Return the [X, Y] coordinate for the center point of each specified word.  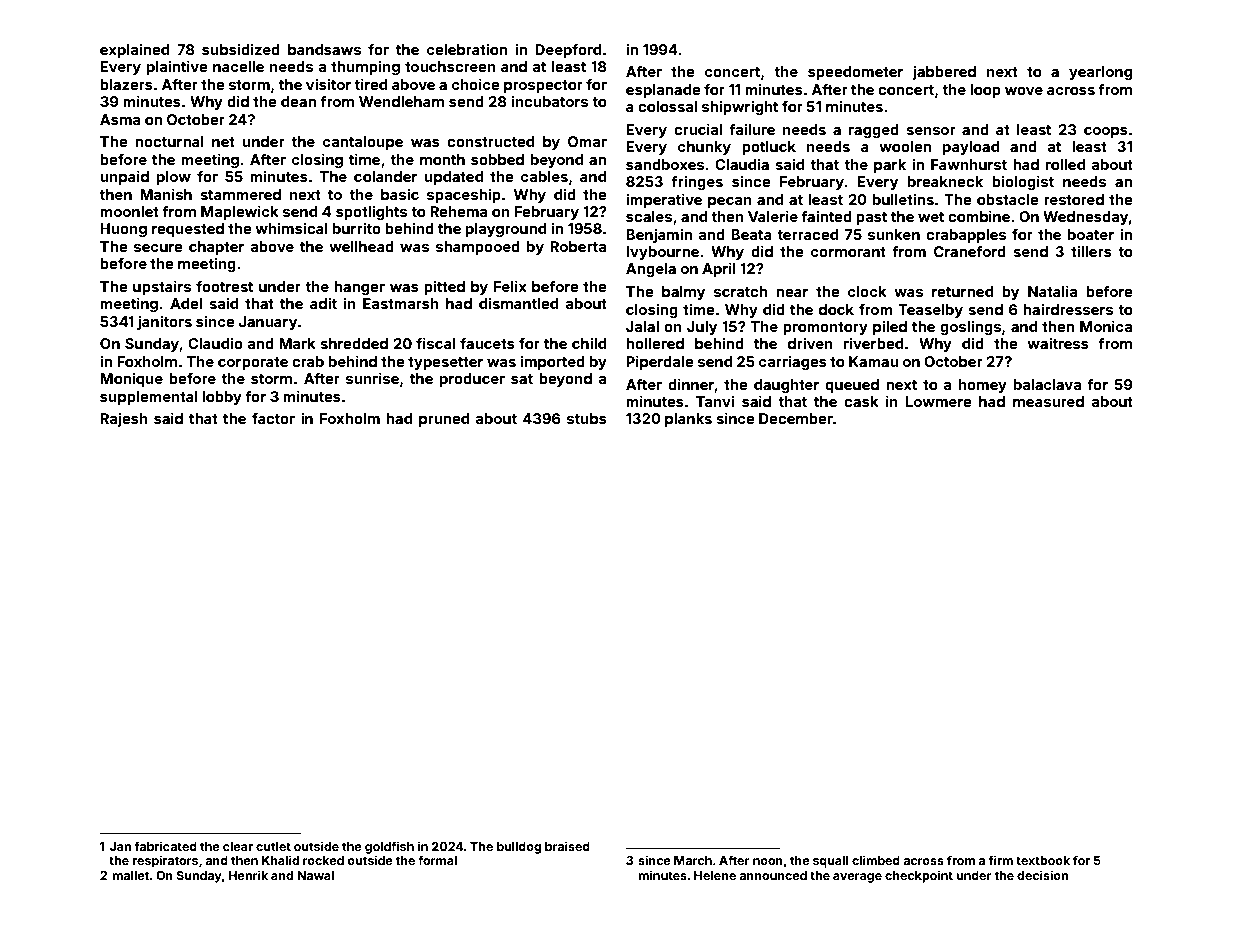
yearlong [1100, 73]
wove [1024, 91]
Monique [131, 379]
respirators [165, 861]
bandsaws [324, 49]
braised [567, 846]
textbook [1043, 860]
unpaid [124, 177]
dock [836, 309]
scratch [740, 291]
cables [544, 176]
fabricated [166, 846]
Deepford [568, 51]
